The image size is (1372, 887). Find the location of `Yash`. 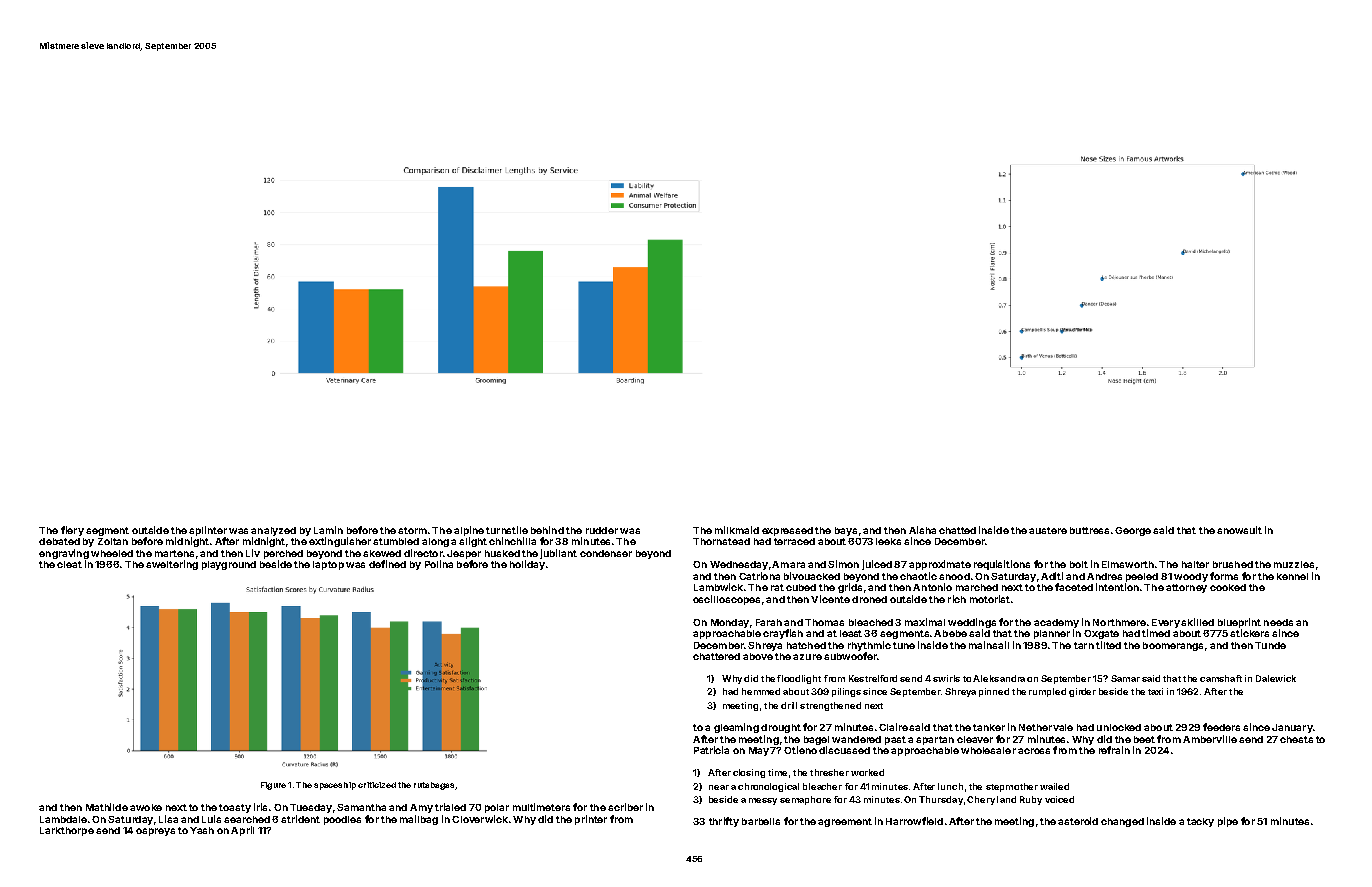

Yash is located at coordinates (202, 830).
